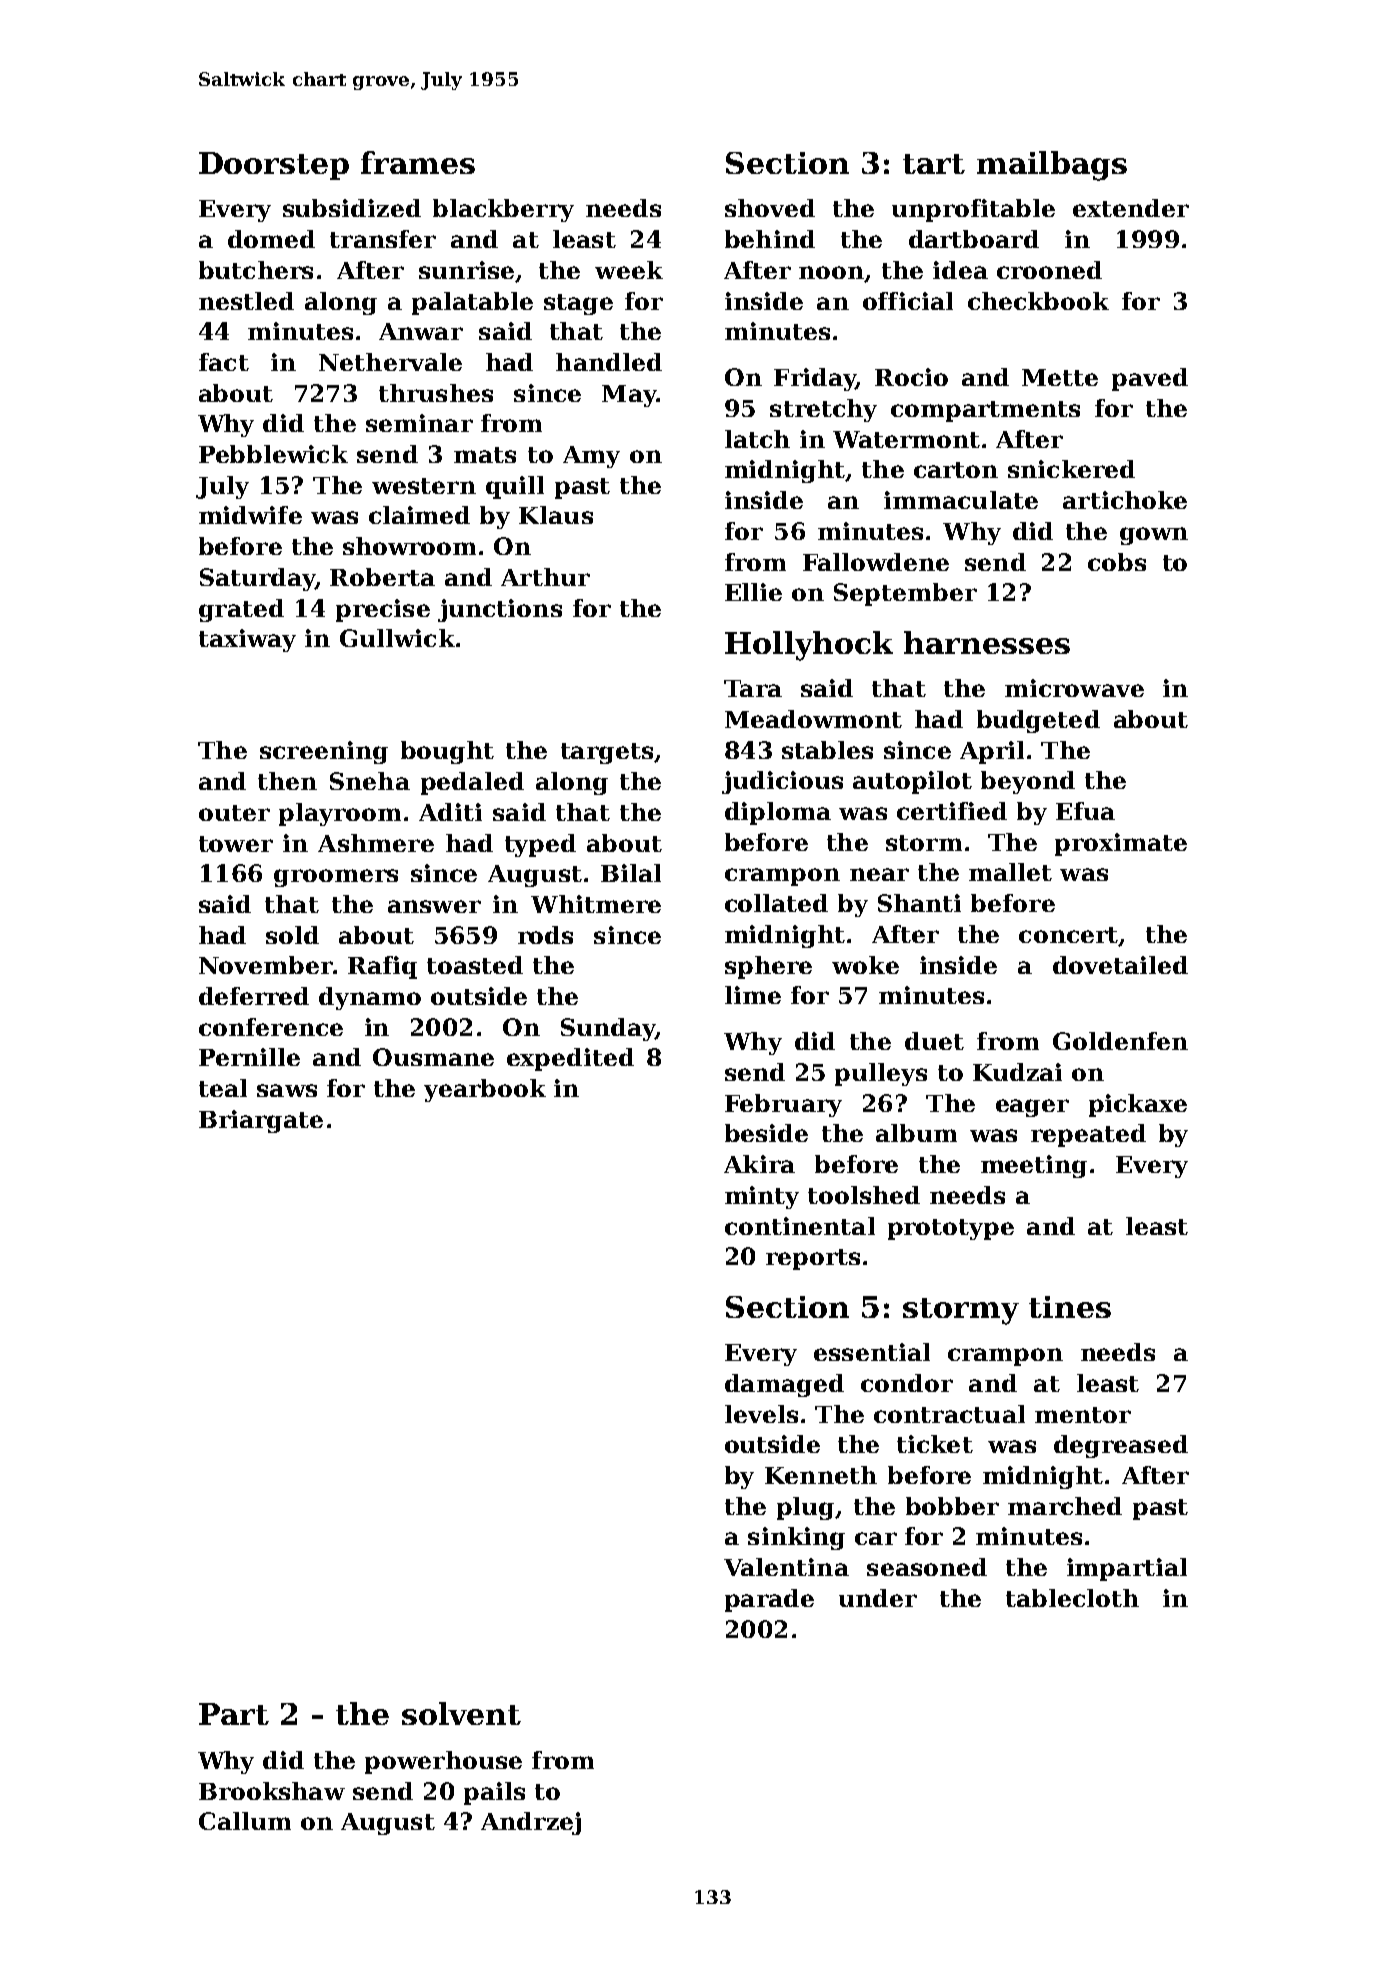 This screenshot has height=1969, width=1386. I want to click on solvent, so click(461, 1713).
